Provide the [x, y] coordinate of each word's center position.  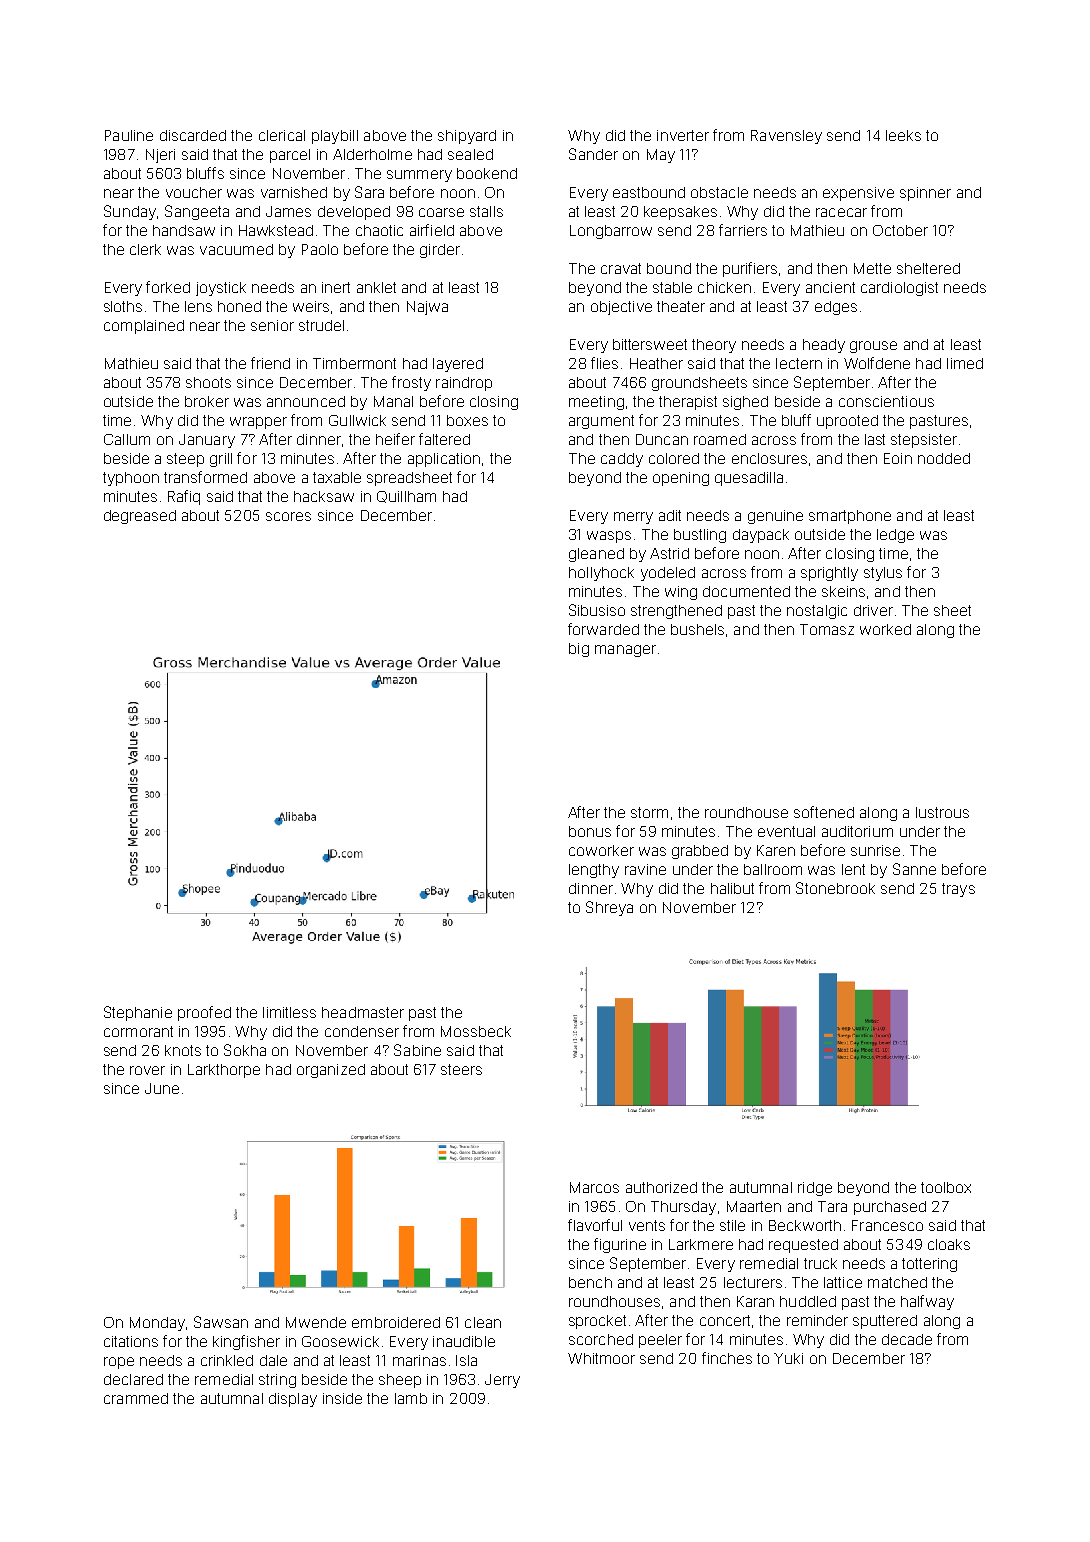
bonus [590, 831]
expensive [858, 194]
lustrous [942, 812]
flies [604, 363]
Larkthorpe [224, 1071]
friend [270, 363]
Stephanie [138, 1013]
